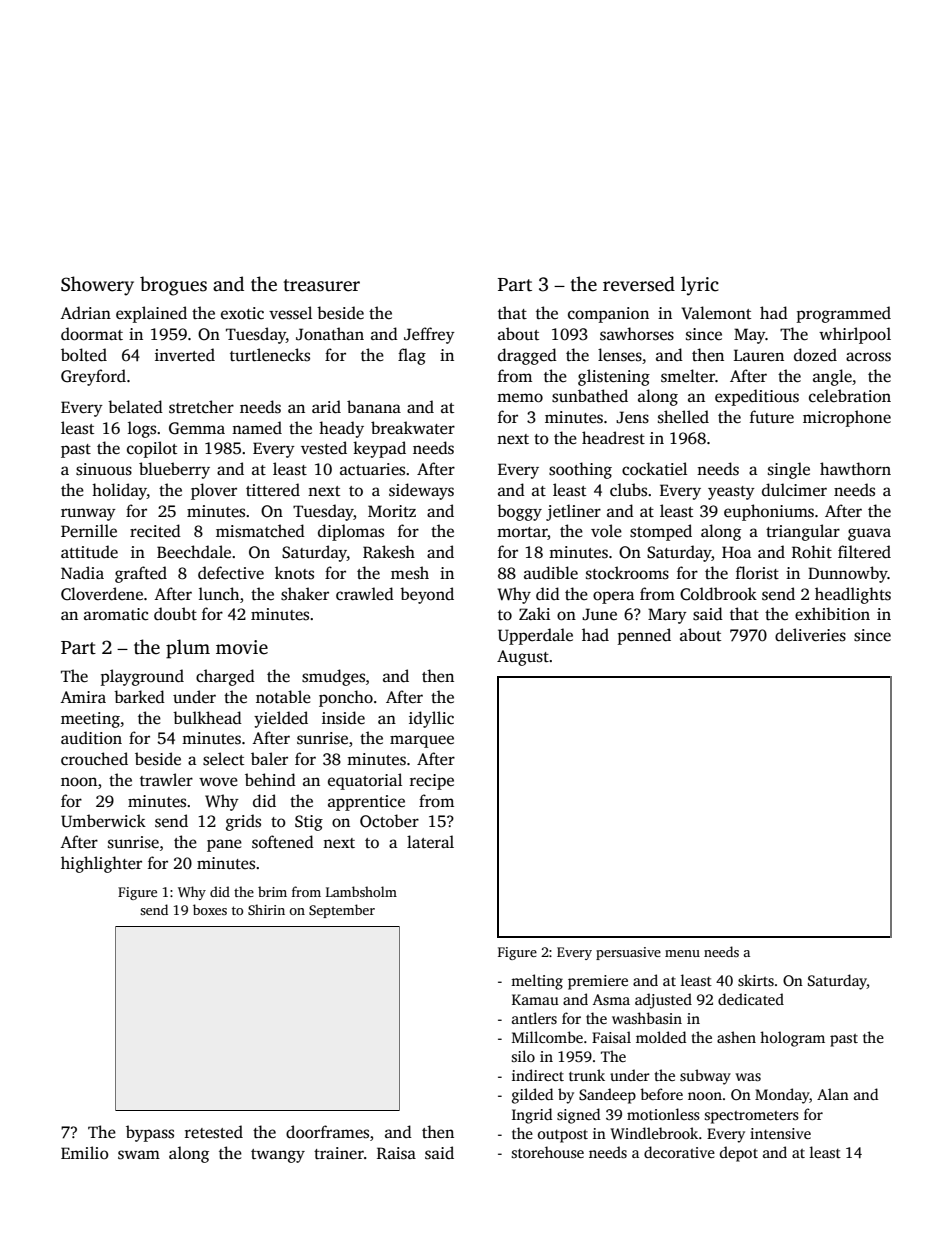 The width and height of the image is (952, 1233). What do you see at coordinates (429, 335) in the image?
I see `Jeffrey` at bounding box center [429, 335].
